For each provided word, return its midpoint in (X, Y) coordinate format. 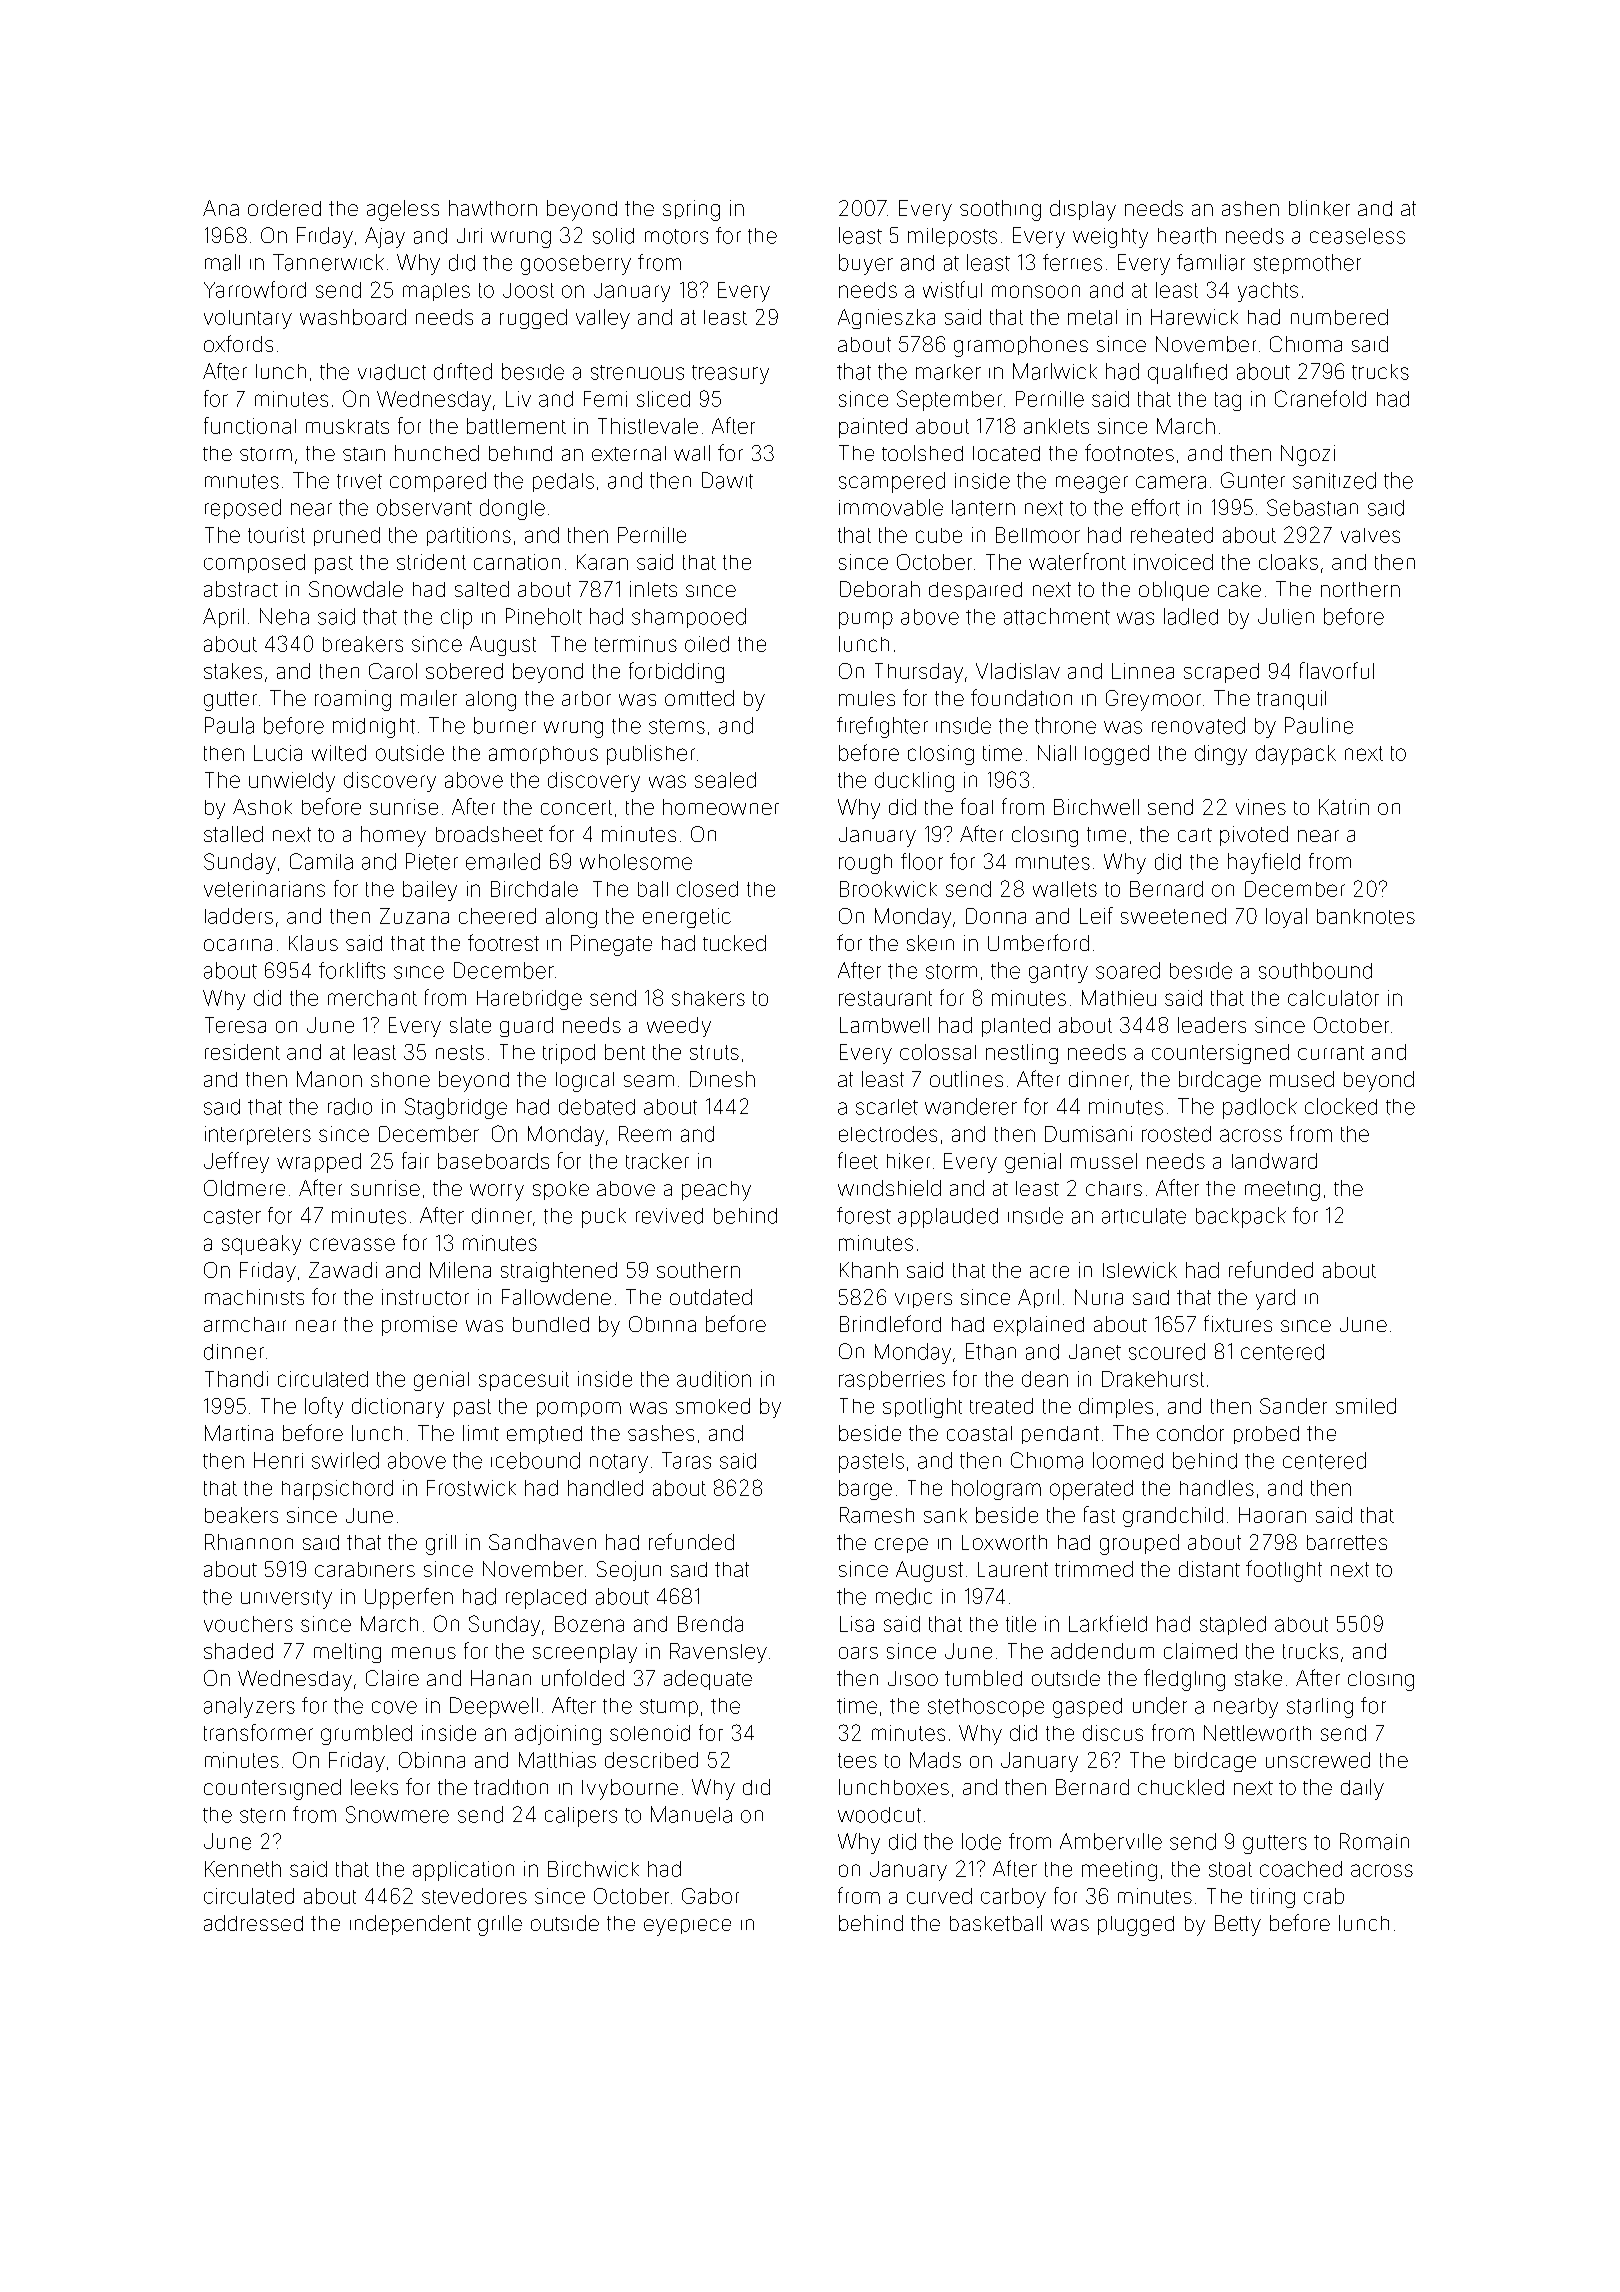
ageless (403, 210)
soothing (1000, 210)
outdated (711, 1297)
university (286, 1599)
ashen (1250, 208)
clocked (1341, 1106)
